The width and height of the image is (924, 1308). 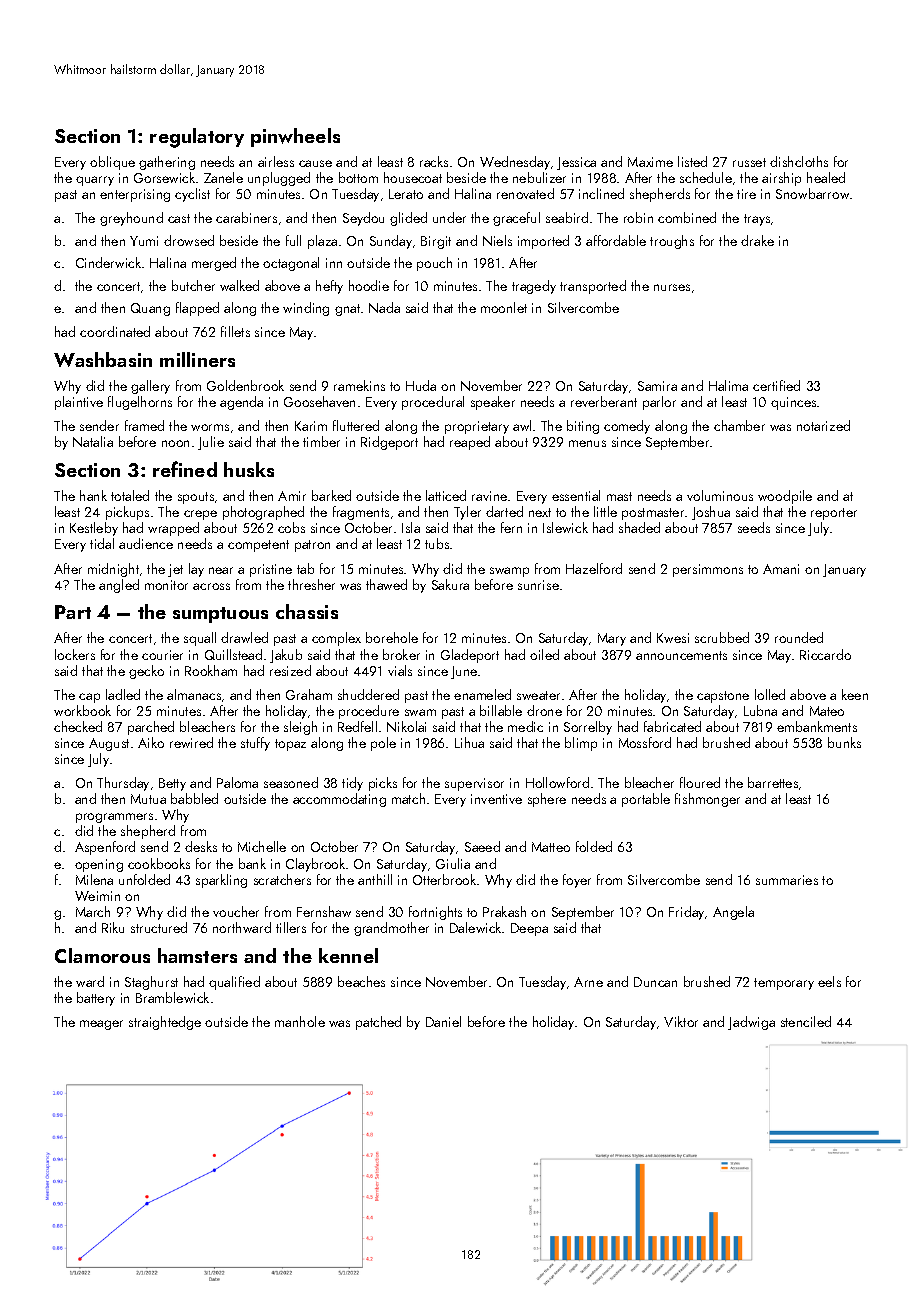 What do you see at coordinates (291, 927) in the image?
I see `tillers` at bounding box center [291, 927].
